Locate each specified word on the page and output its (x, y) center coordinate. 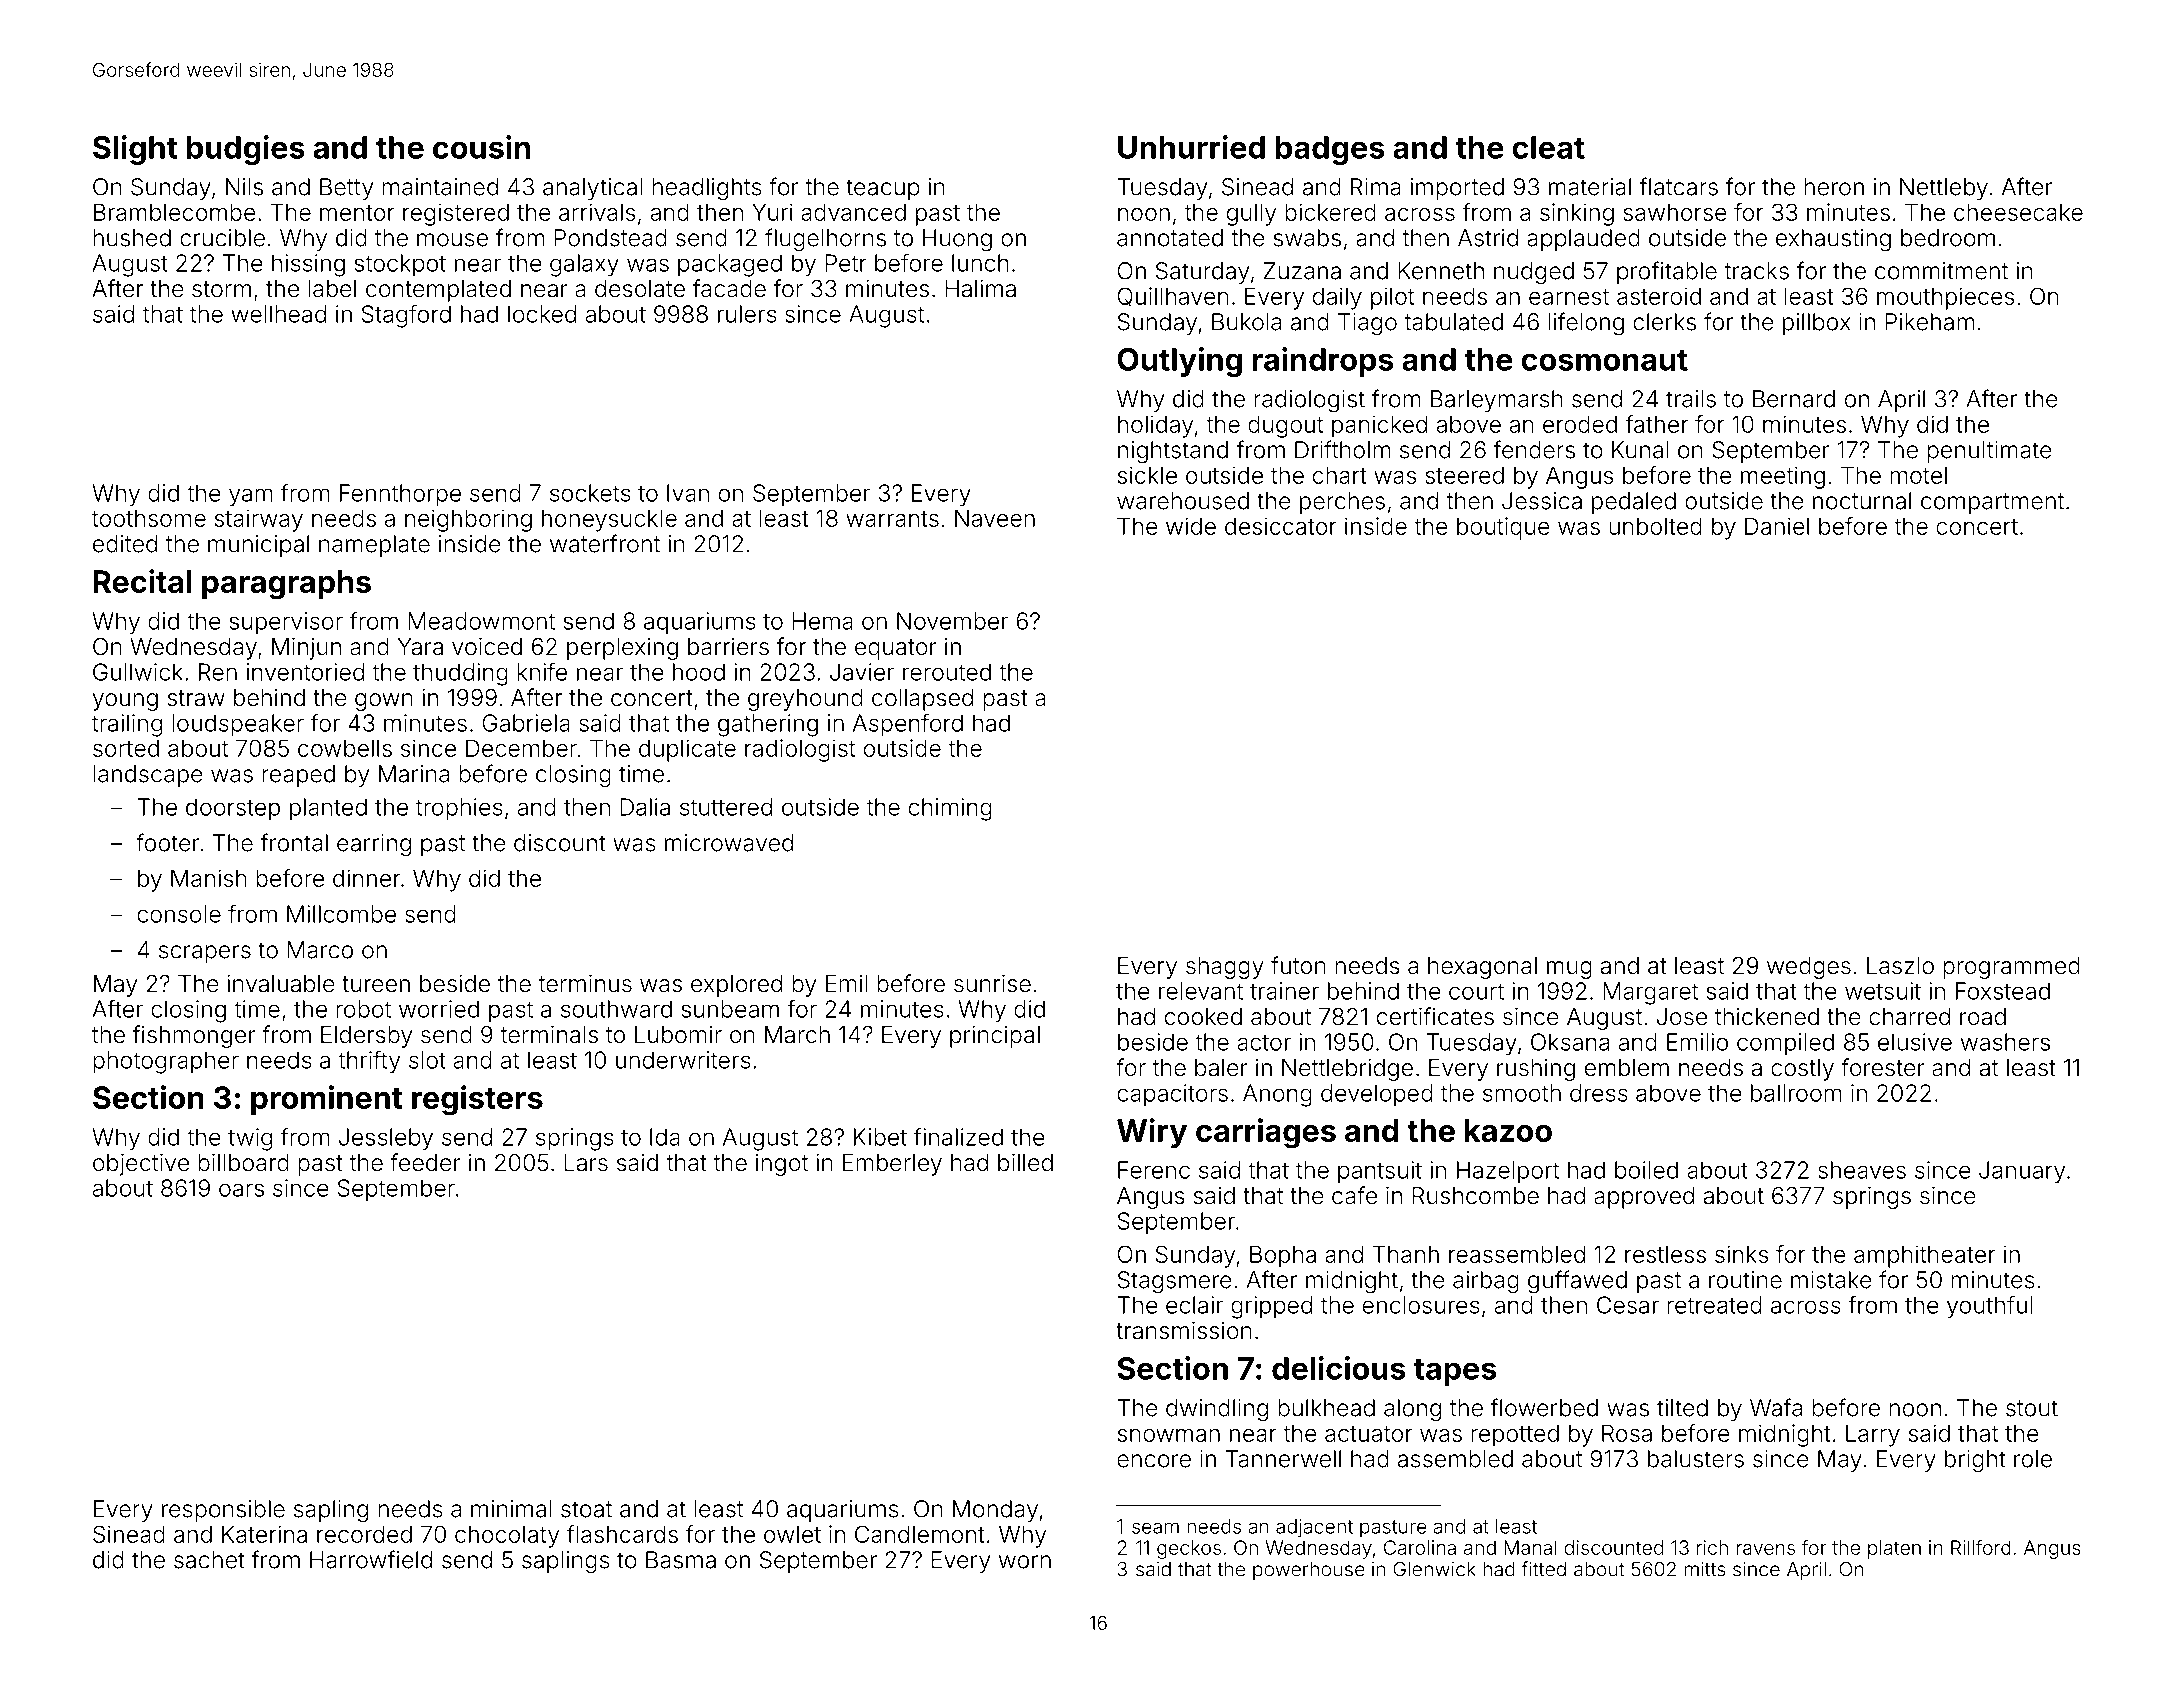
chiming (950, 809)
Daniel (1777, 526)
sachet (209, 1560)
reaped (298, 776)
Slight (135, 150)
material (1590, 187)
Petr (846, 263)
